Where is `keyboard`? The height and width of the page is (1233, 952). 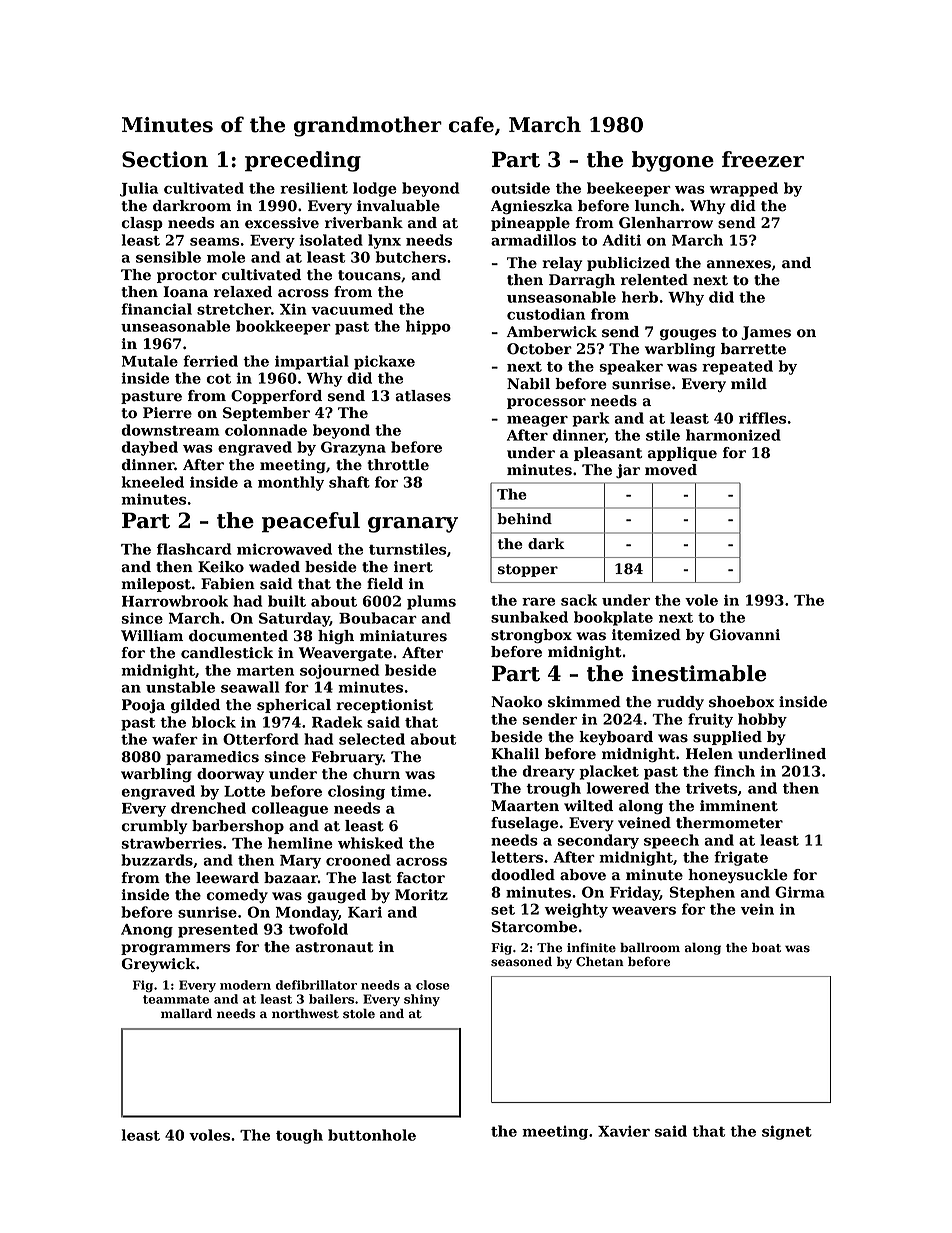 keyboard is located at coordinates (616, 738).
